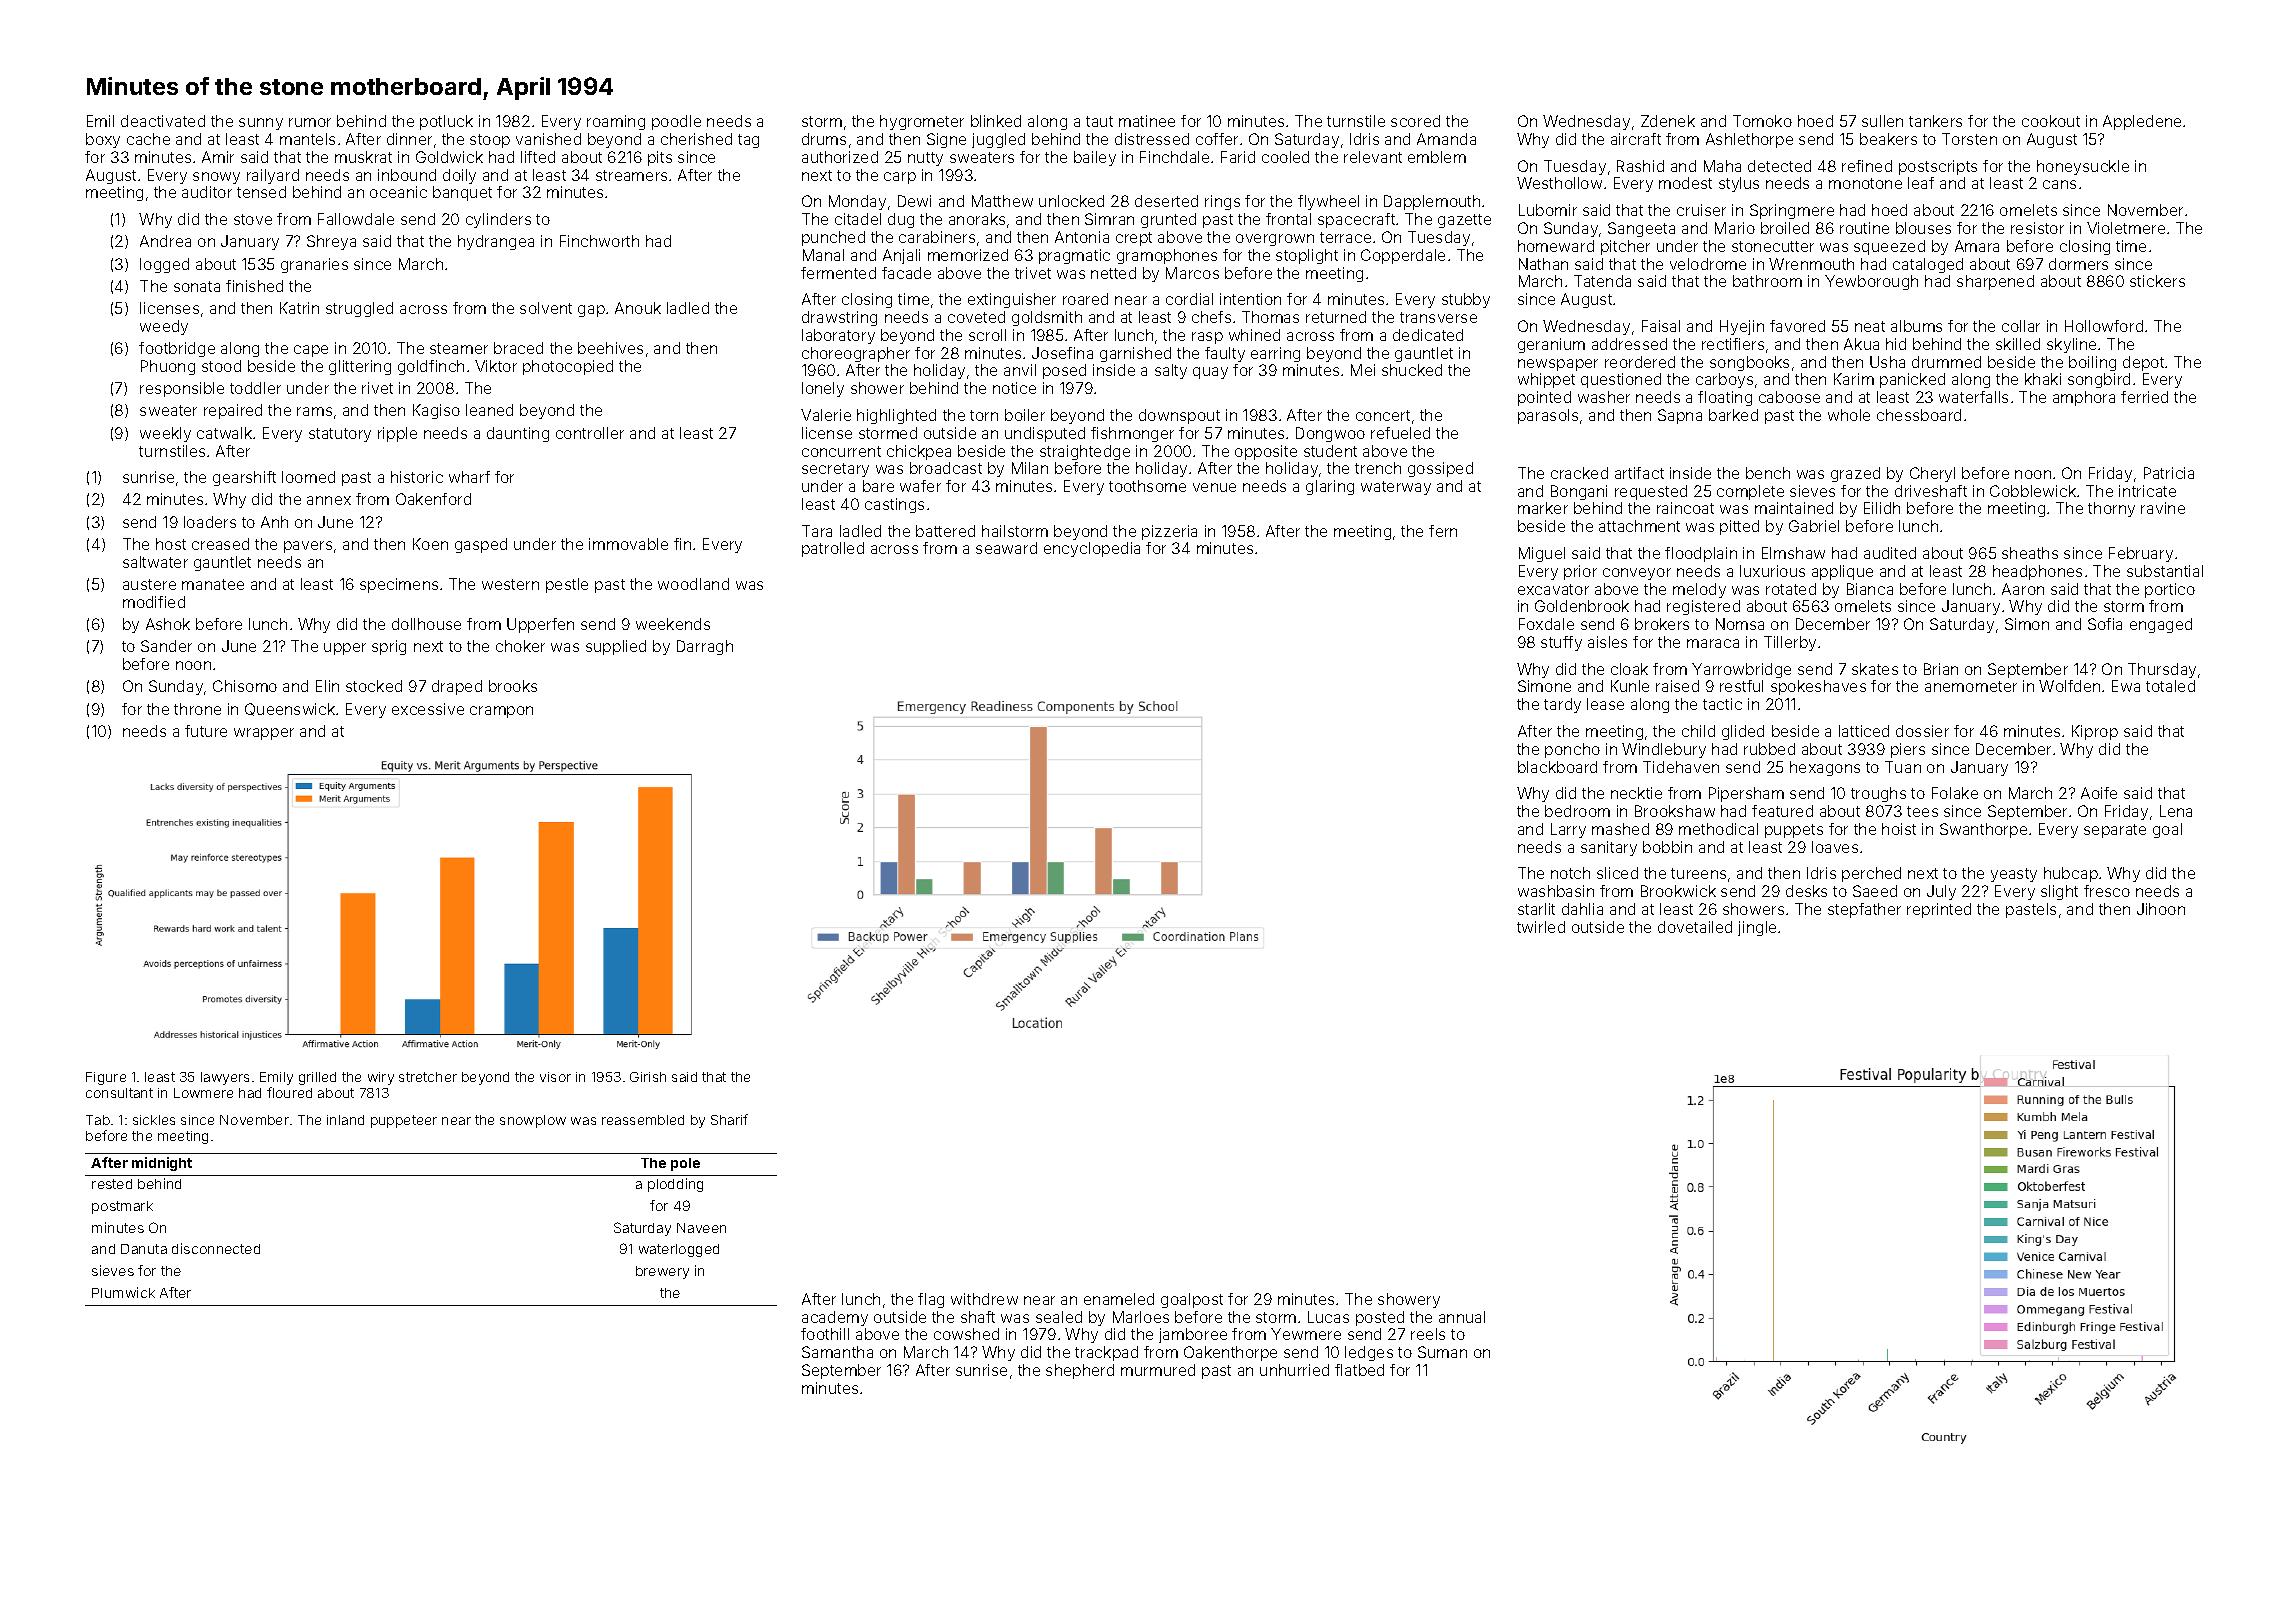  What do you see at coordinates (2143, 363) in the image?
I see `depot` at bounding box center [2143, 363].
